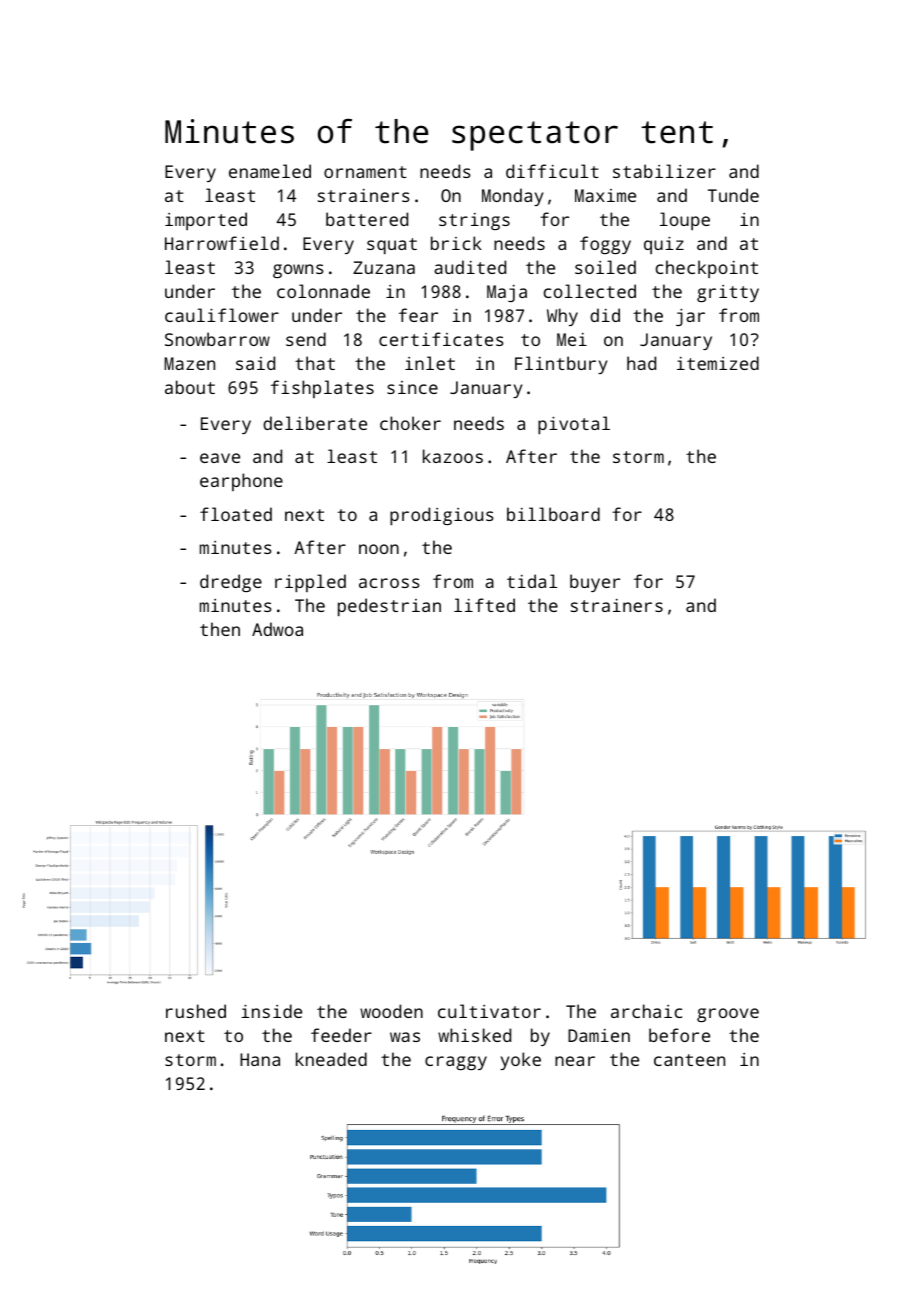 The height and width of the screenshot is (1311, 924). What do you see at coordinates (430, 363) in the screenshot?
I see `inlet` at bounding box center [430, 363].
